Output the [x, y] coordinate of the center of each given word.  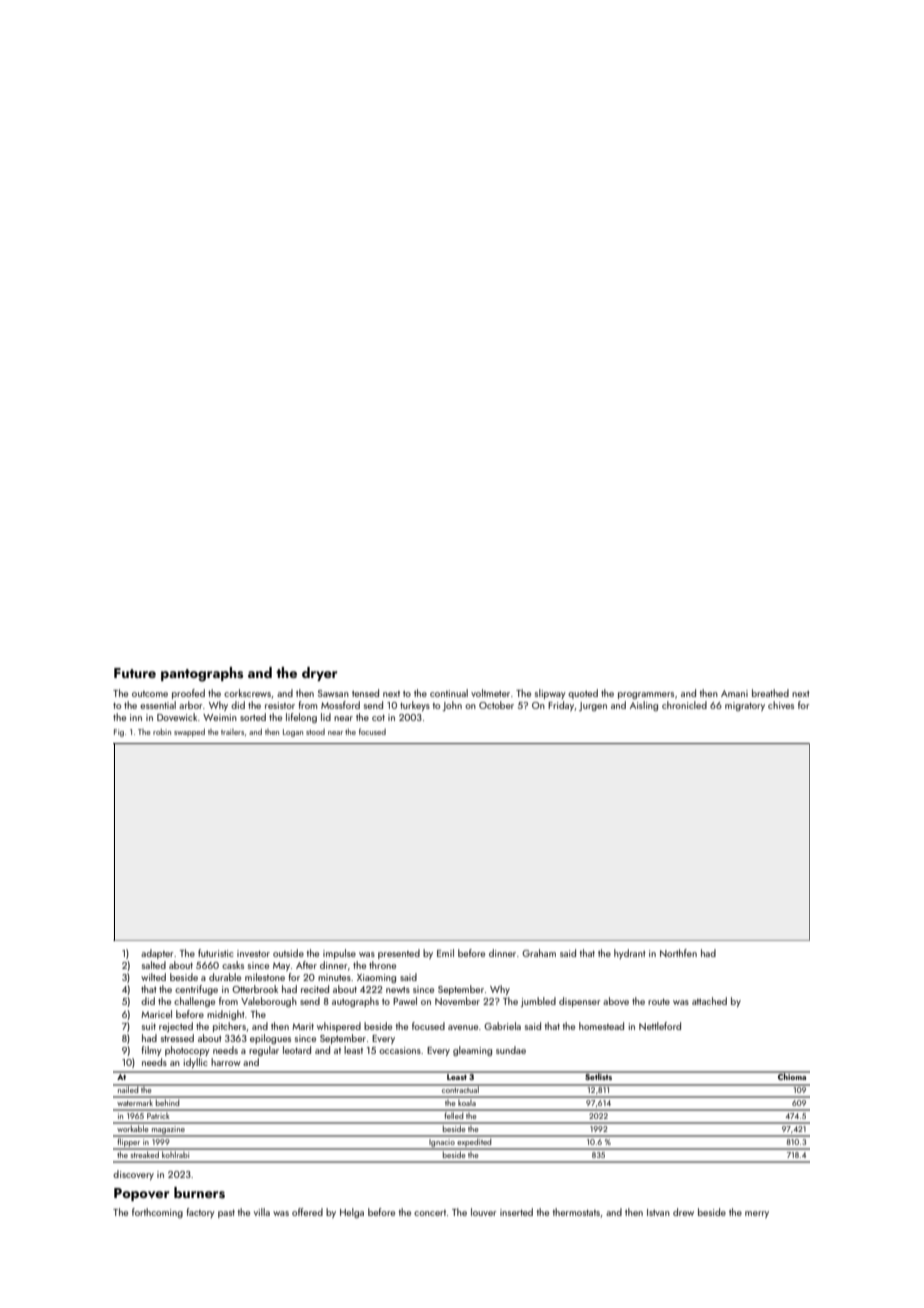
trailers [232, 732]
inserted [516, 1212]
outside [288, 953]
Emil [445, 953]
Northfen [678, 953]
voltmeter [490, 693]
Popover [141, 1194]
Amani [734, 693]
